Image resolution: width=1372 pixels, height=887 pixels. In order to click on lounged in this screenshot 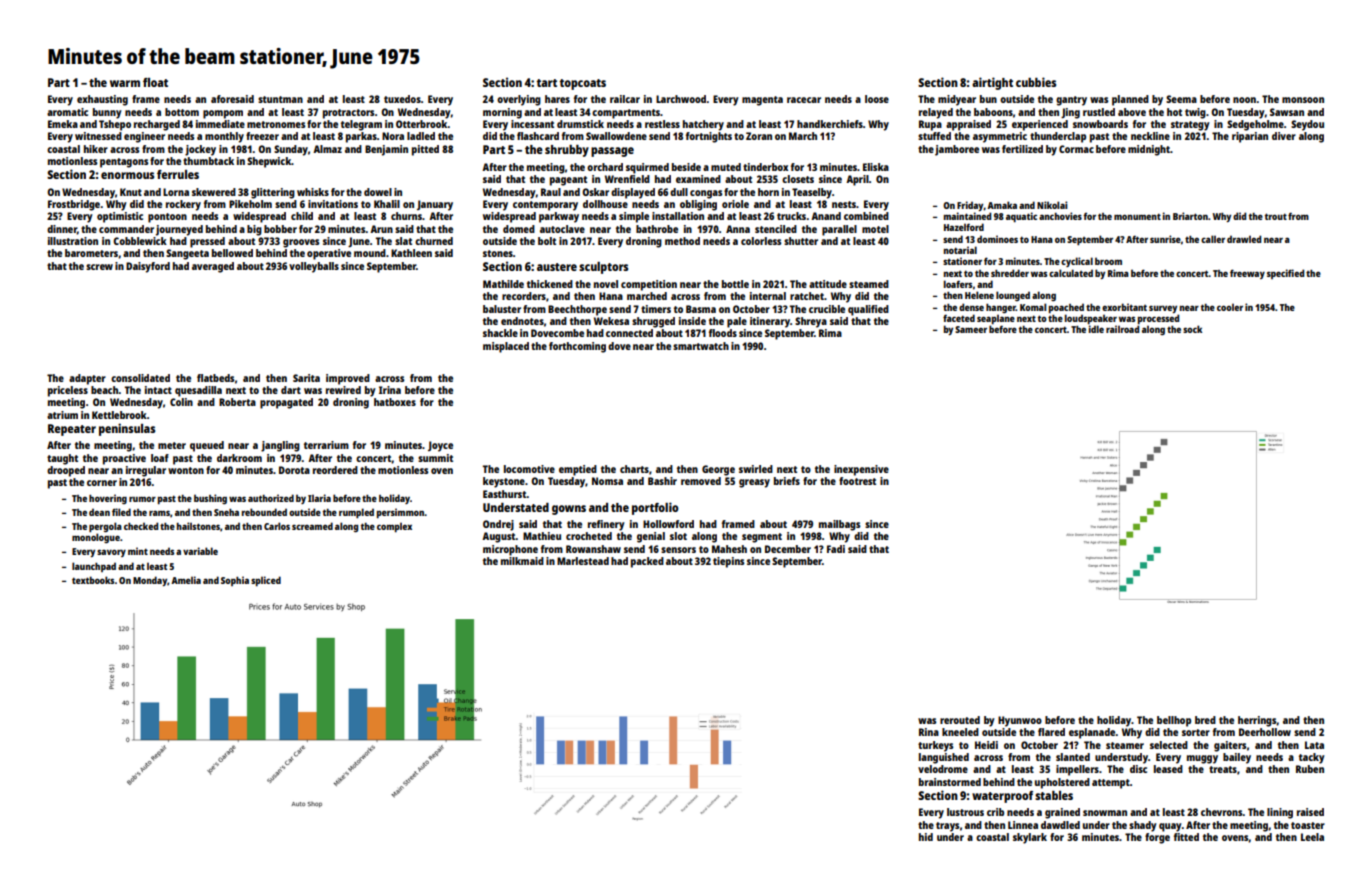, I will do `click(1013, 296)`.
